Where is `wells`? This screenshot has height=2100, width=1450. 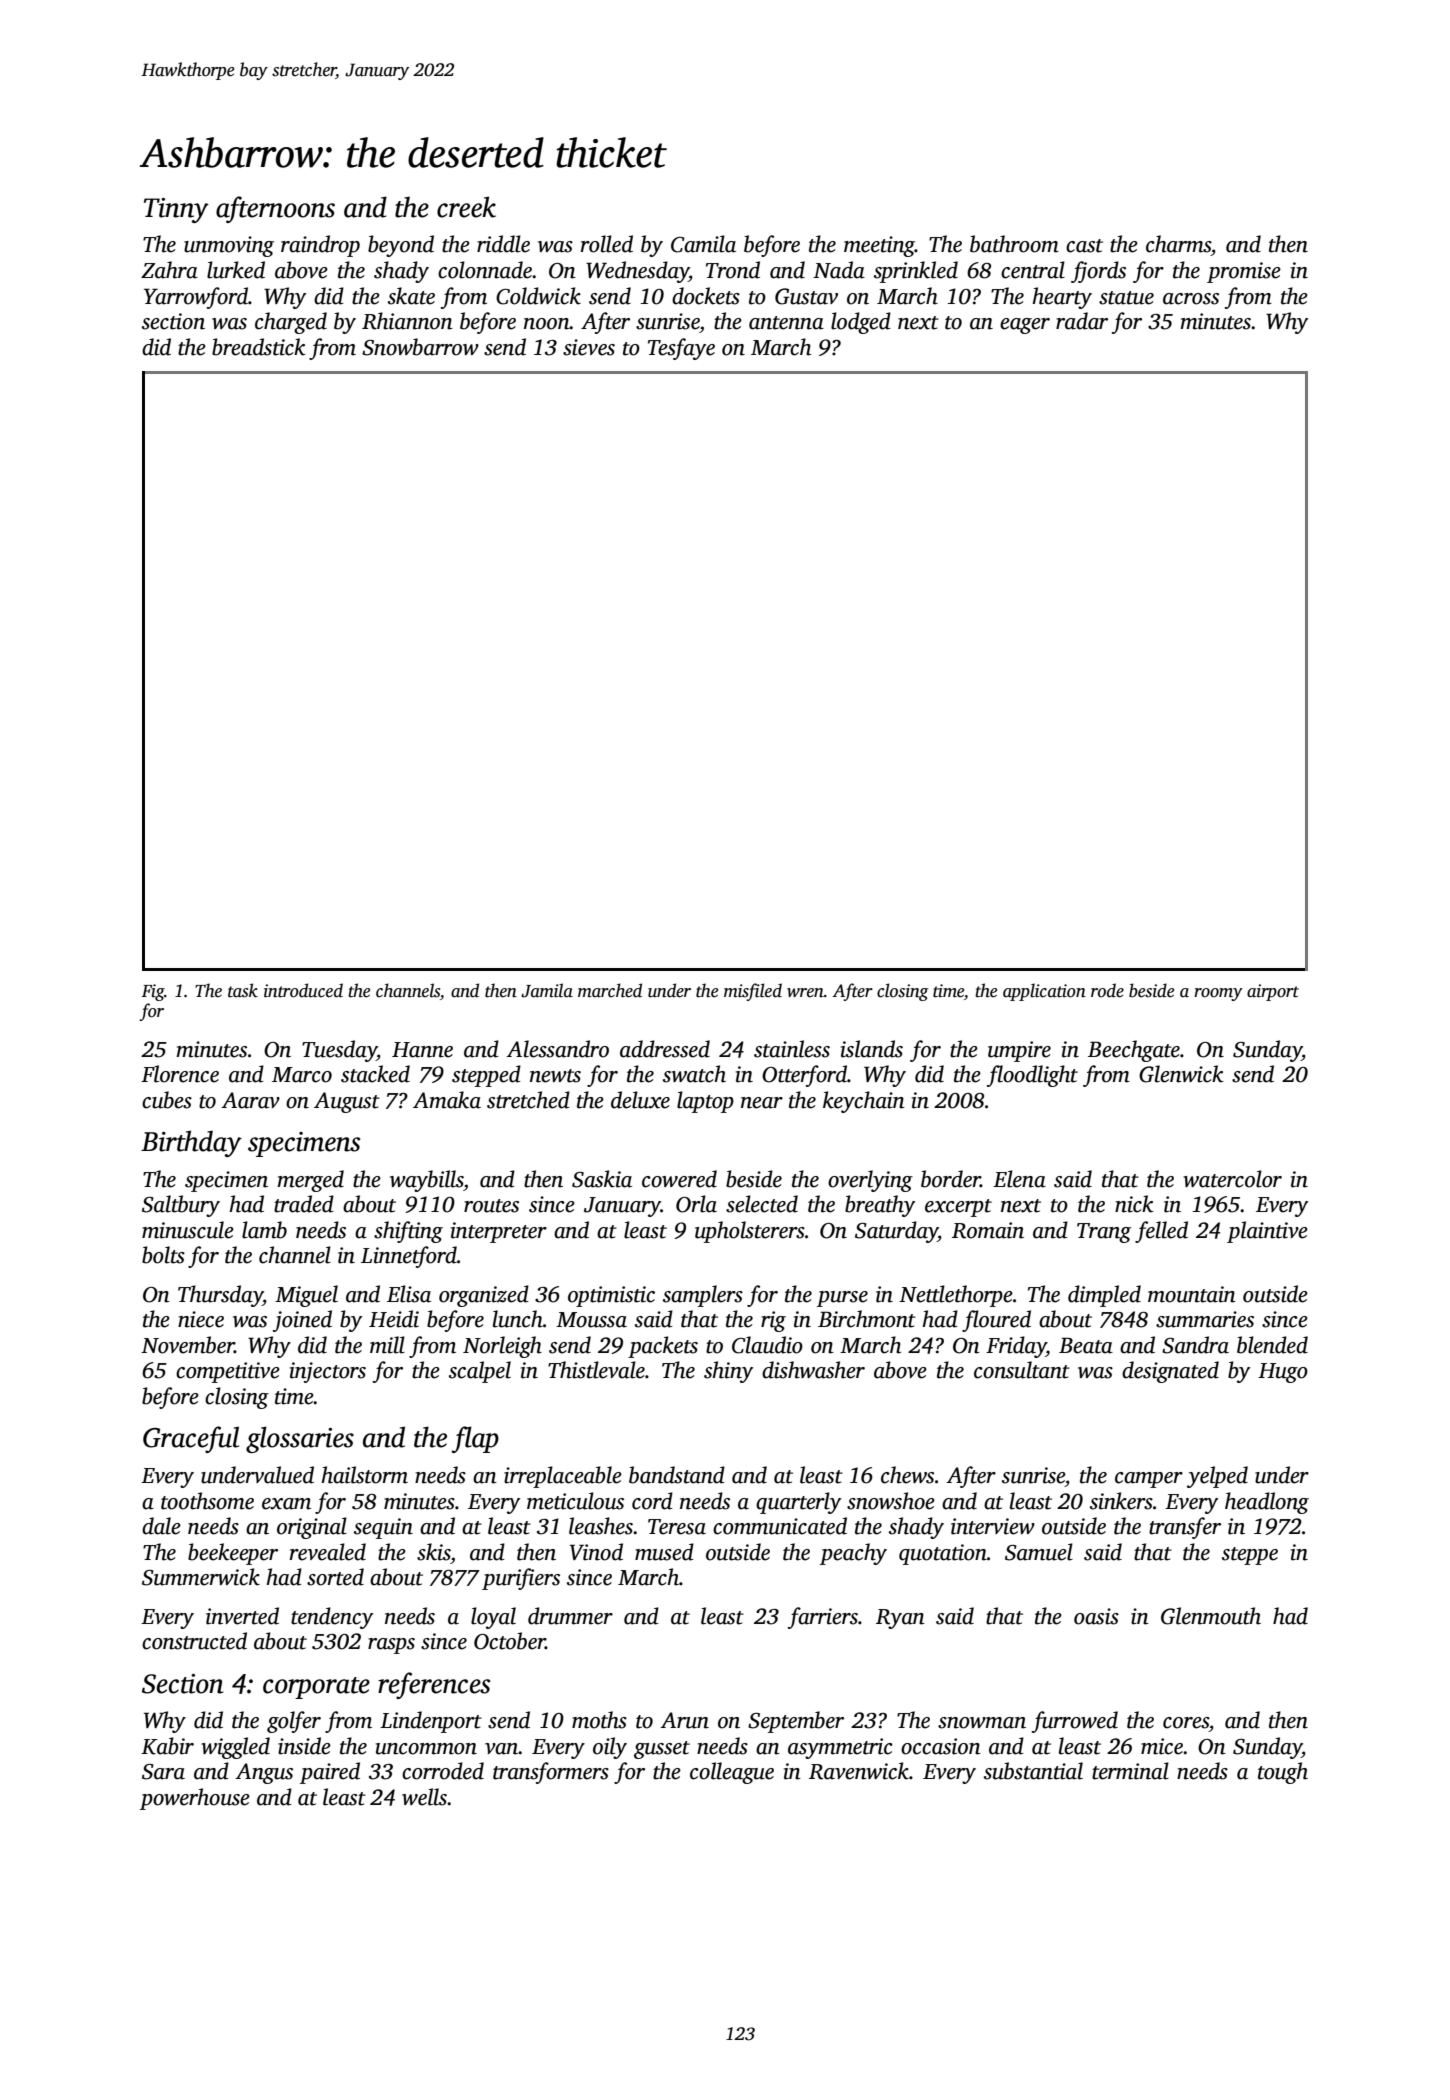 wells is located at coordinates (424, 1797).
